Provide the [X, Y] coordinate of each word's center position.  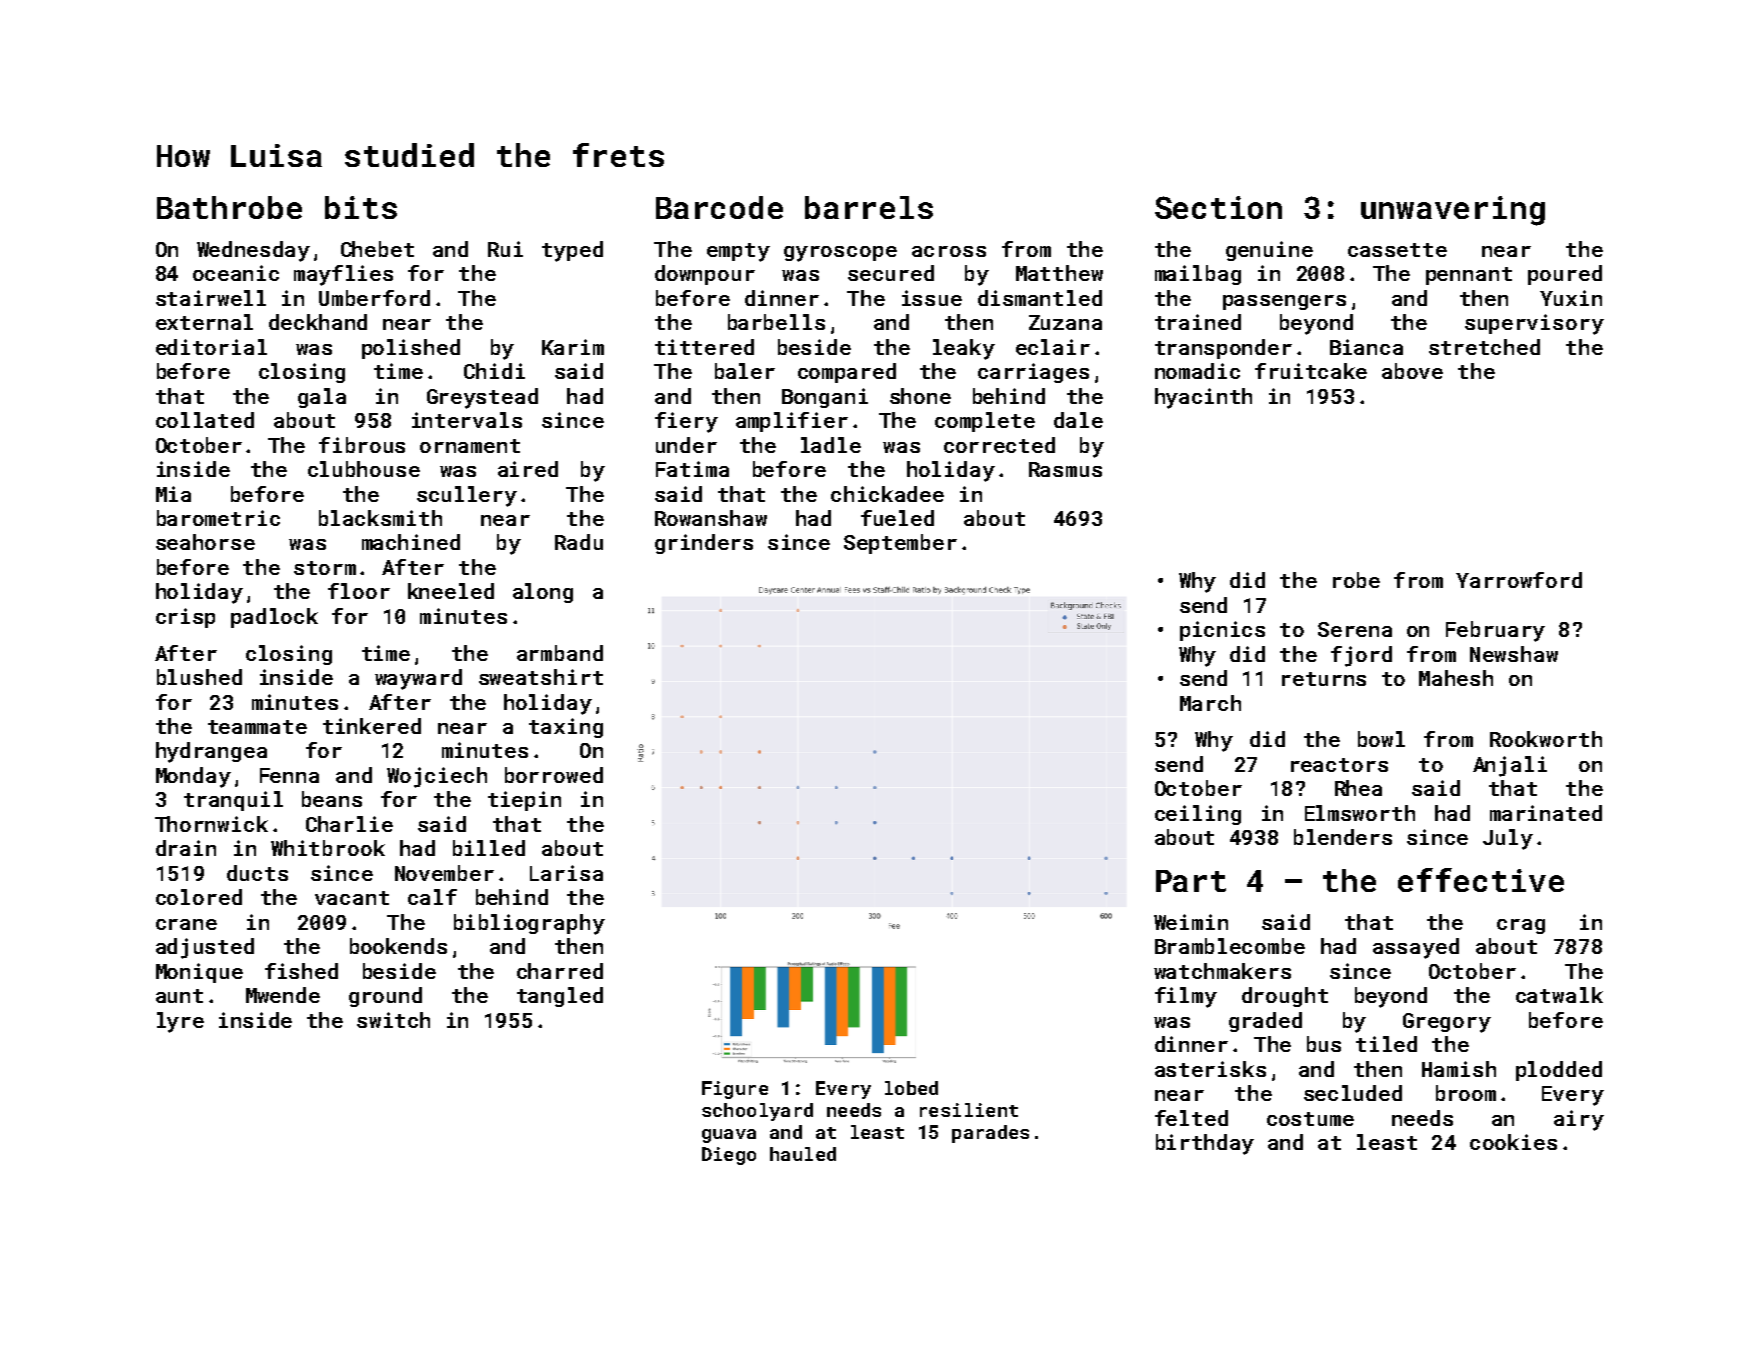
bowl [1381, 739]
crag [1521, 926]
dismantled [1040, 298]
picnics [1222, 631]
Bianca [1366, 347]
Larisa [566, 873]
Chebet [377, 249]
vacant [352, 898]
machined [411, 542]
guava [729, 1136]
